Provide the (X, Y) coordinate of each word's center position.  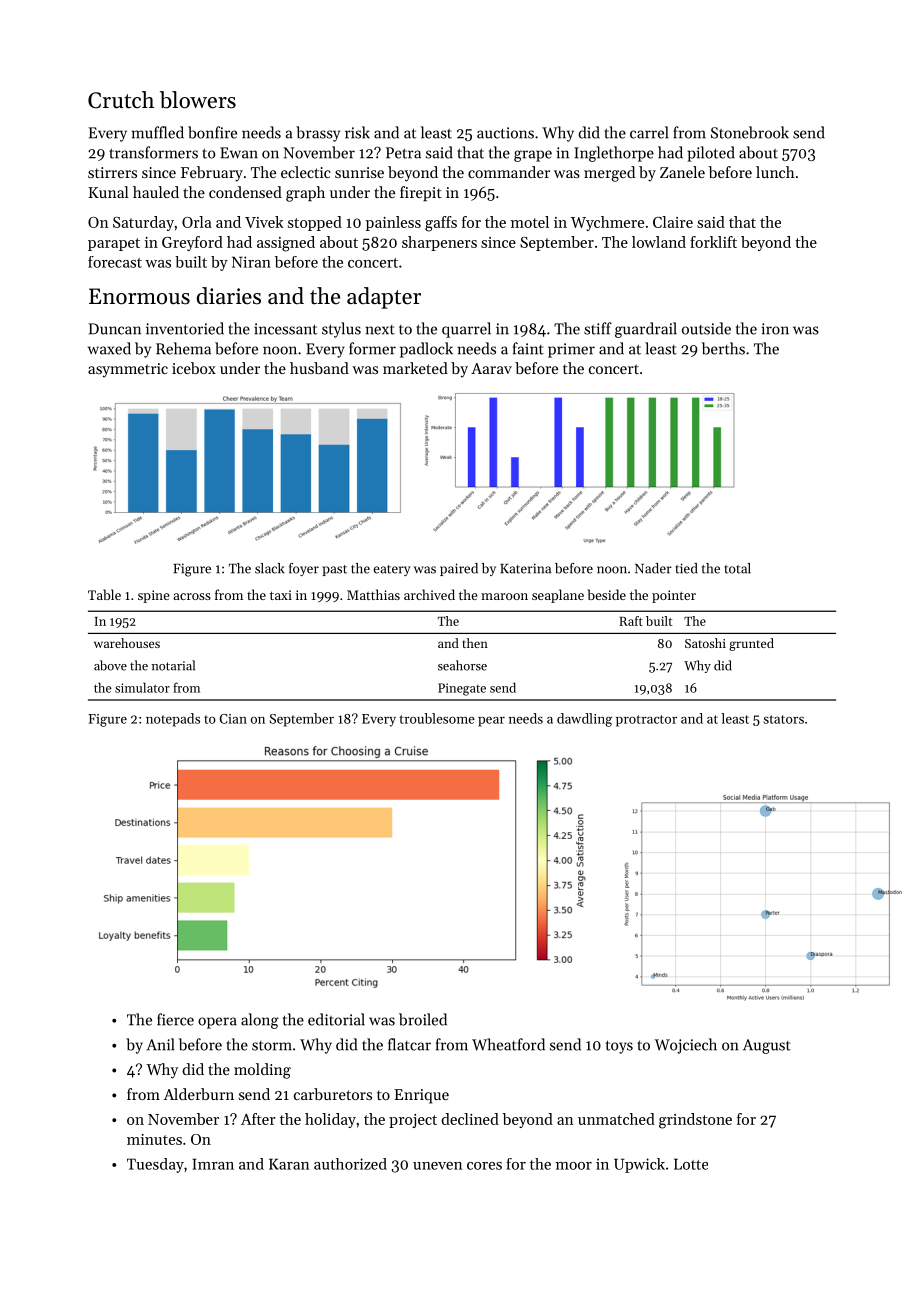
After (258, 1119)
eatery (391, 570)
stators (784, 719)
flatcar (409, 1044)
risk (357, 132)
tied (686, 568)
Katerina (525, 568)
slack (269, 568)
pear (491, 722)
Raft (631, 621)
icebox (194, 368)
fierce (175, 1019)
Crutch (121, 100)
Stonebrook (750, 132)
